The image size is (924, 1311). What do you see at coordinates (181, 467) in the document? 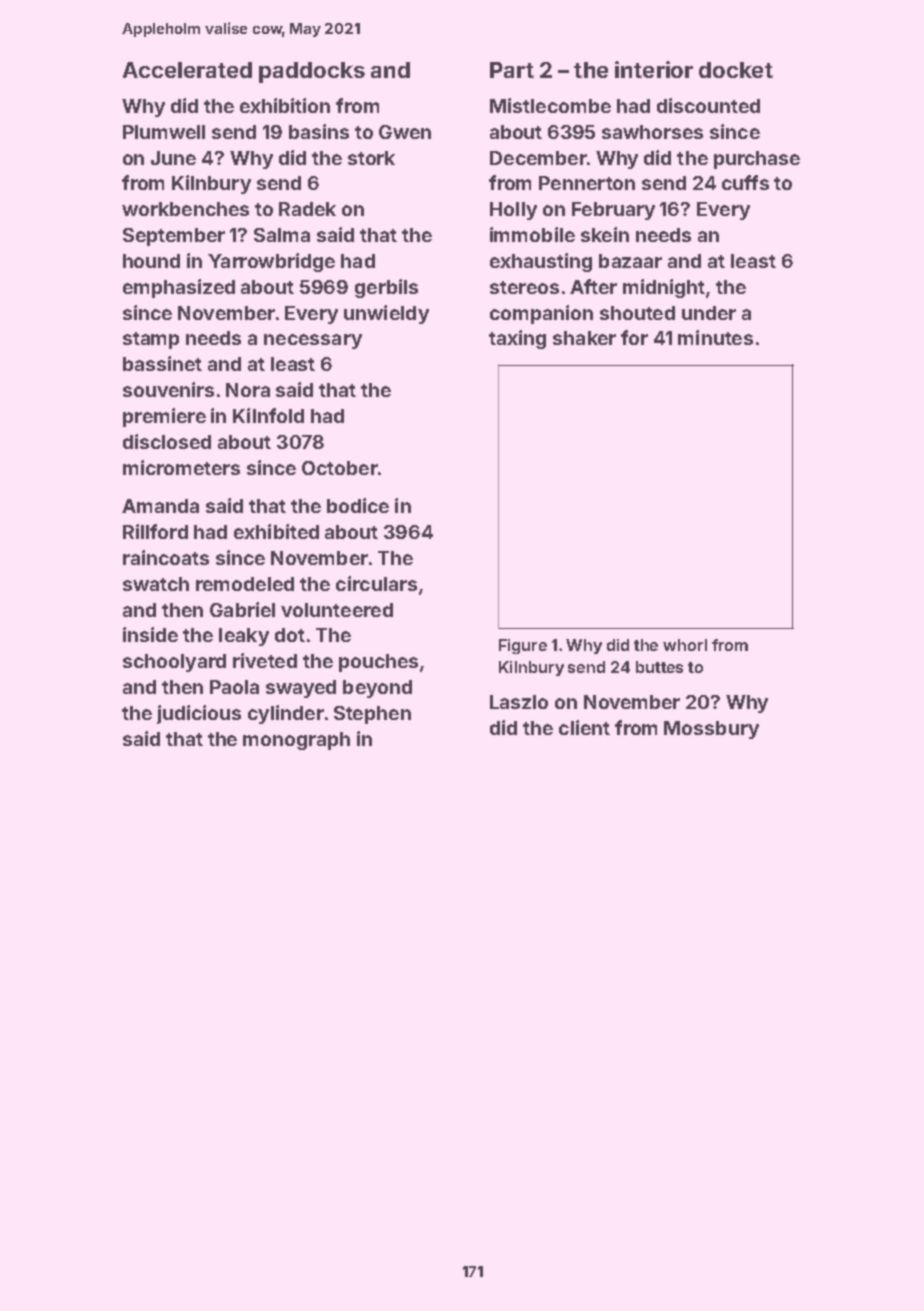
I see `micrometers` at bounding box center [181, 467].
